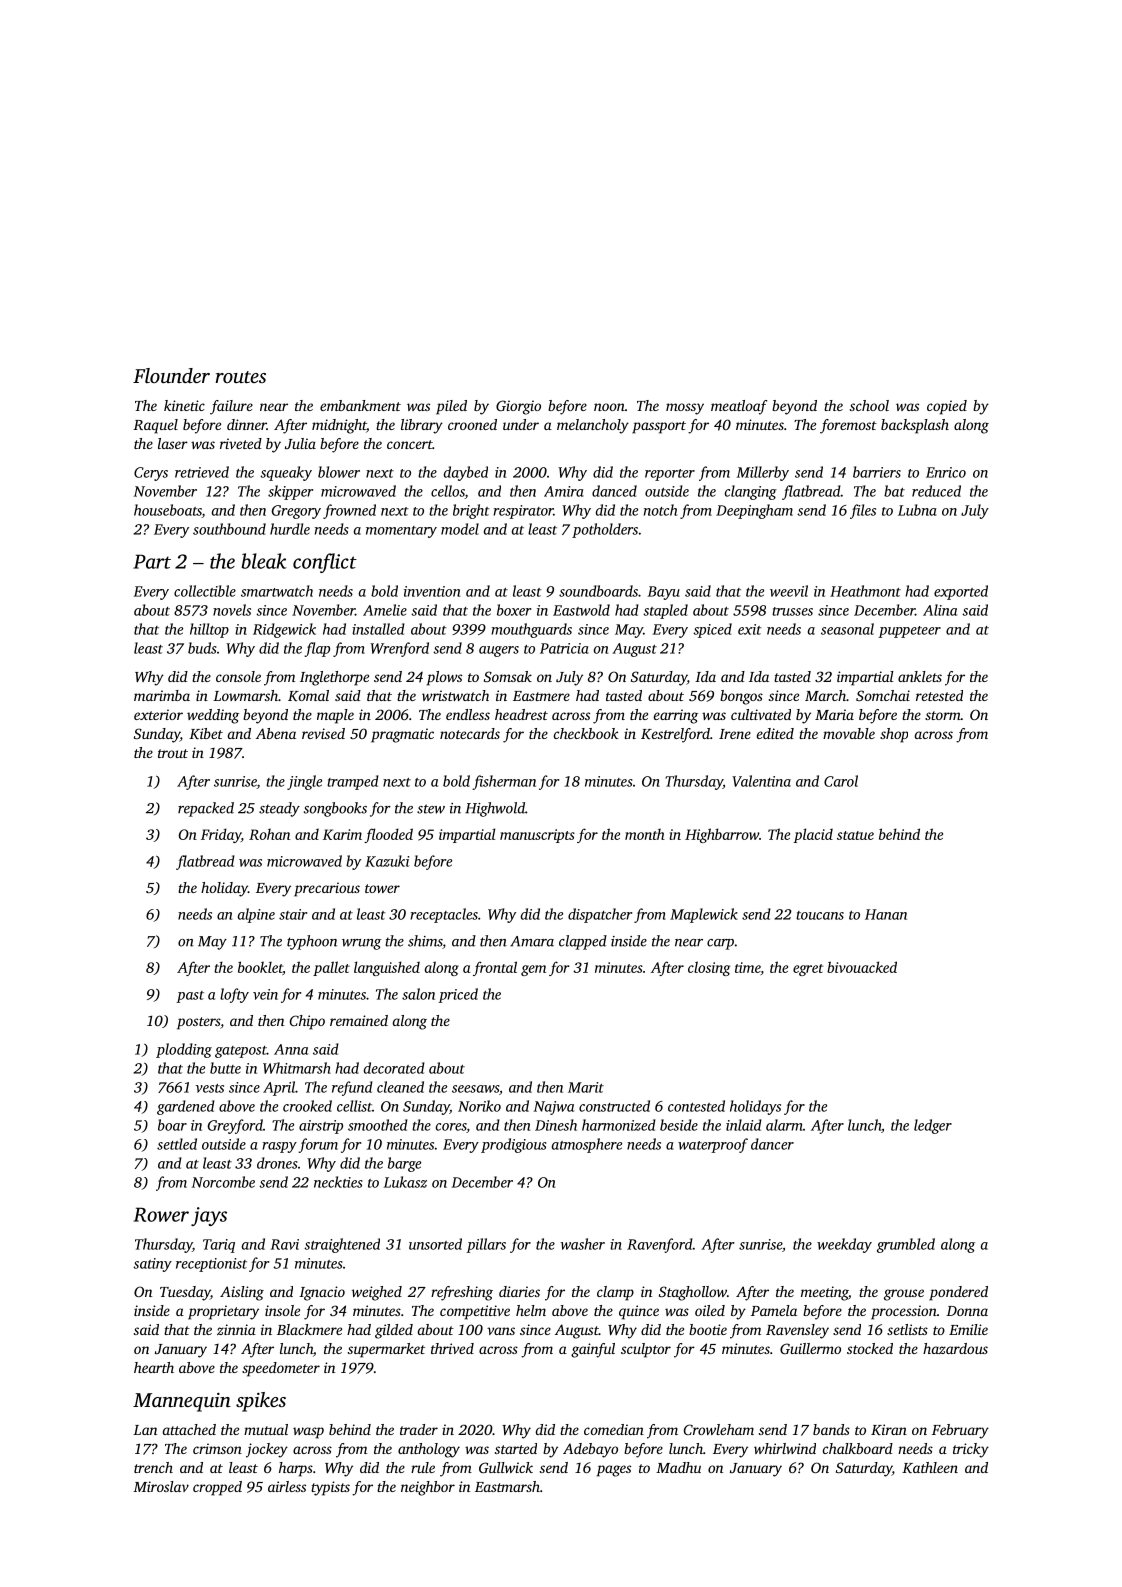 The width and height of the screenshot is (1122, 1587). What do you see at coordinates (323, 733) in the screenshot?
I see `revised` at bounding box center [323, 733].
